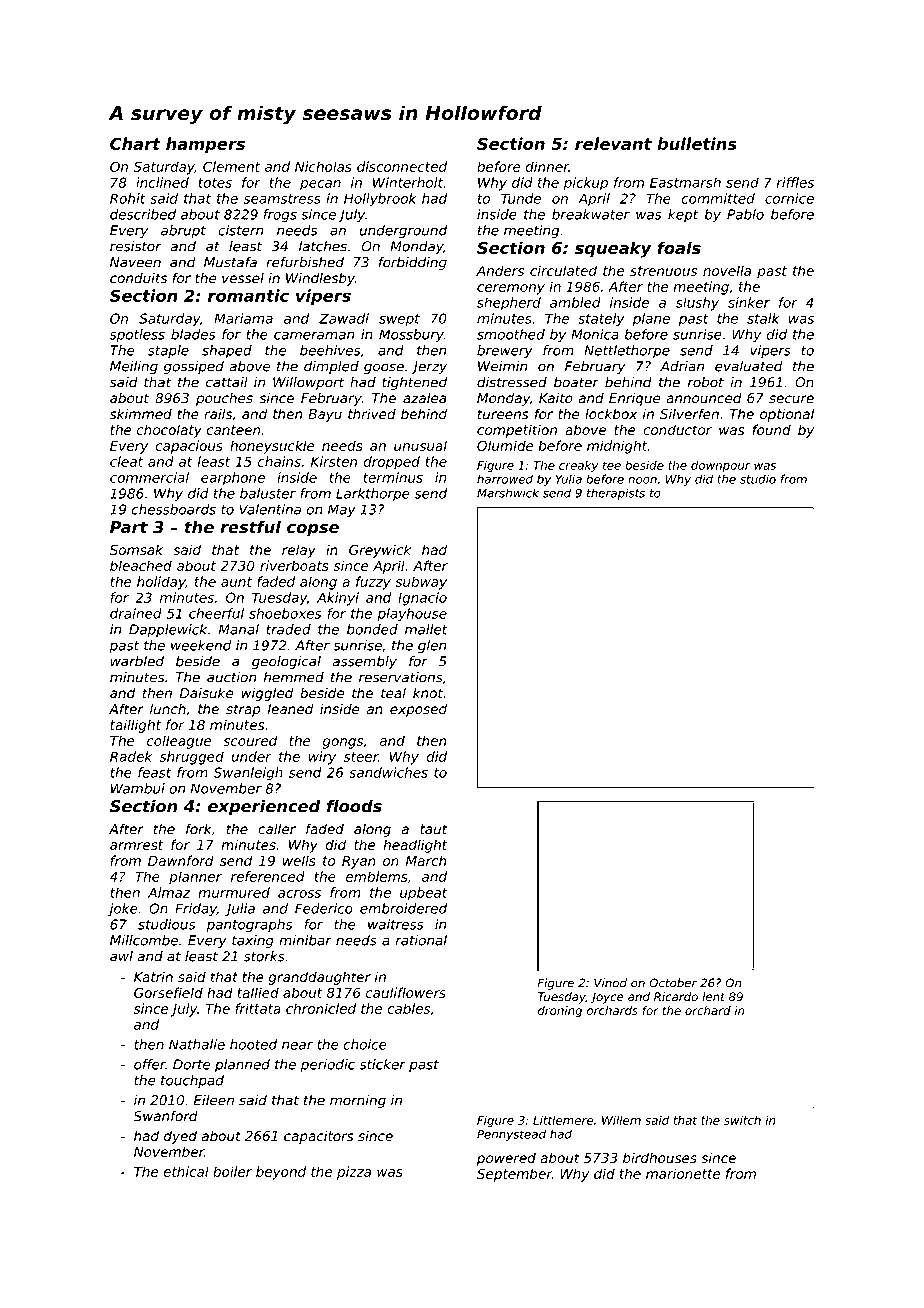  What do you see at coordinates (268, 876) in the page?
I see `referenced` at bounding box center [268, 876].
